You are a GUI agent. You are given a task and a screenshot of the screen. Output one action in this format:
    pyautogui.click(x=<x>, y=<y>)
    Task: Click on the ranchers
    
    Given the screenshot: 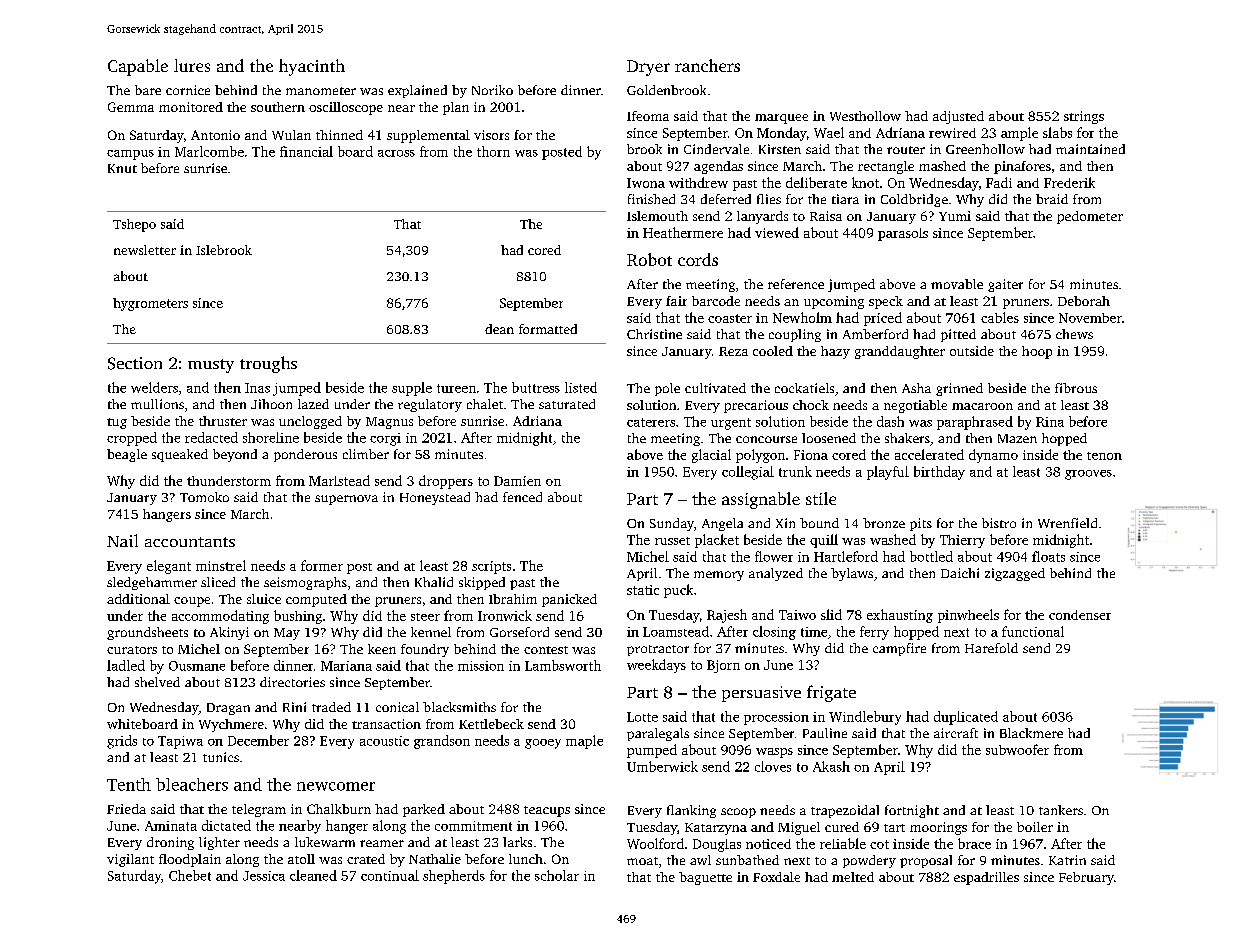 What is the action you would take?
    pyautogui.click(x=707, y=65)
